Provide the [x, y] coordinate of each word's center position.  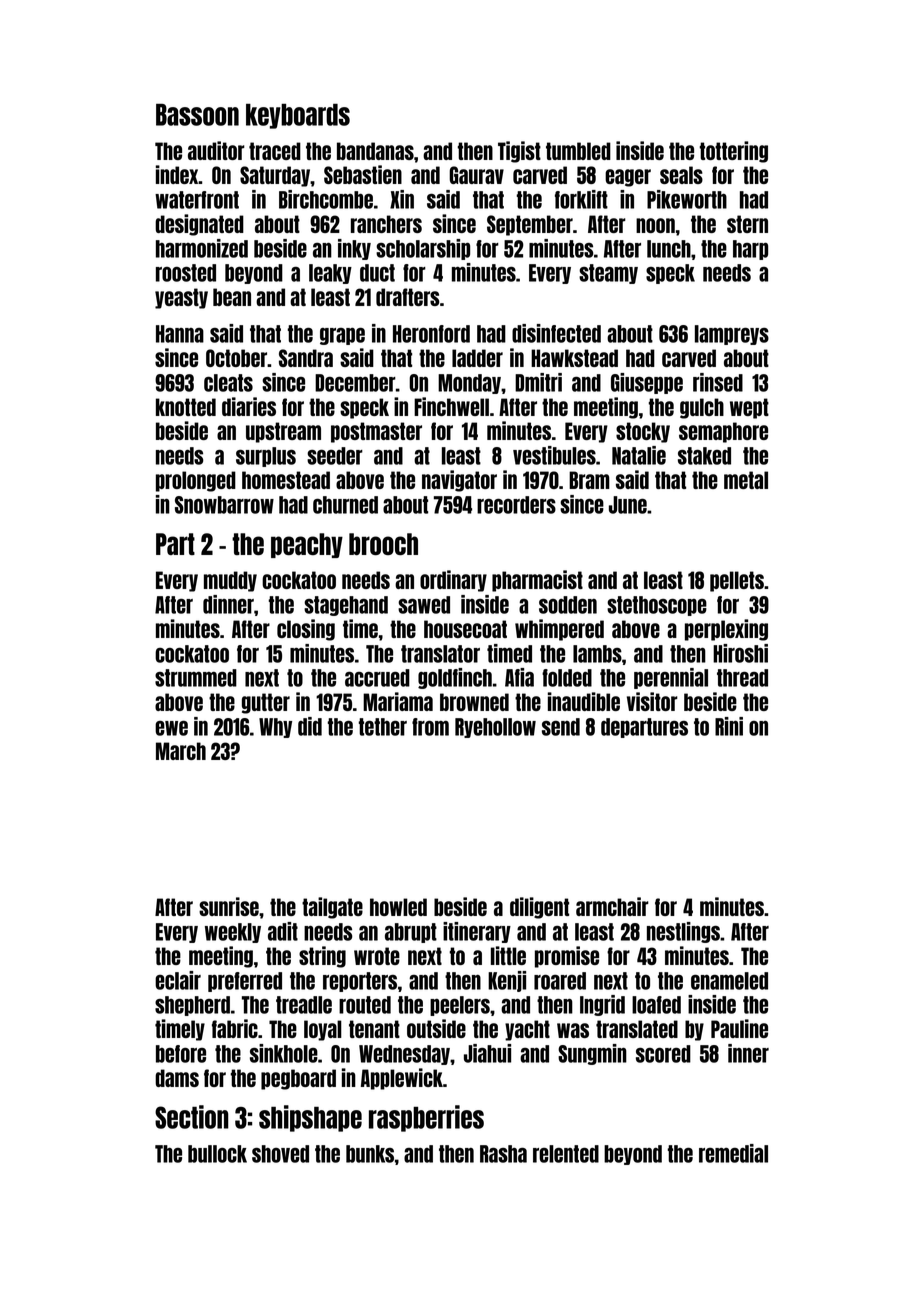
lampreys [732, 335]
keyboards [298, 116]
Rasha [503, 1154]
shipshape [310, 1118]
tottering [733, 152]
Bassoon [197, 115]
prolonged [196, 481]
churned [345, 505]
